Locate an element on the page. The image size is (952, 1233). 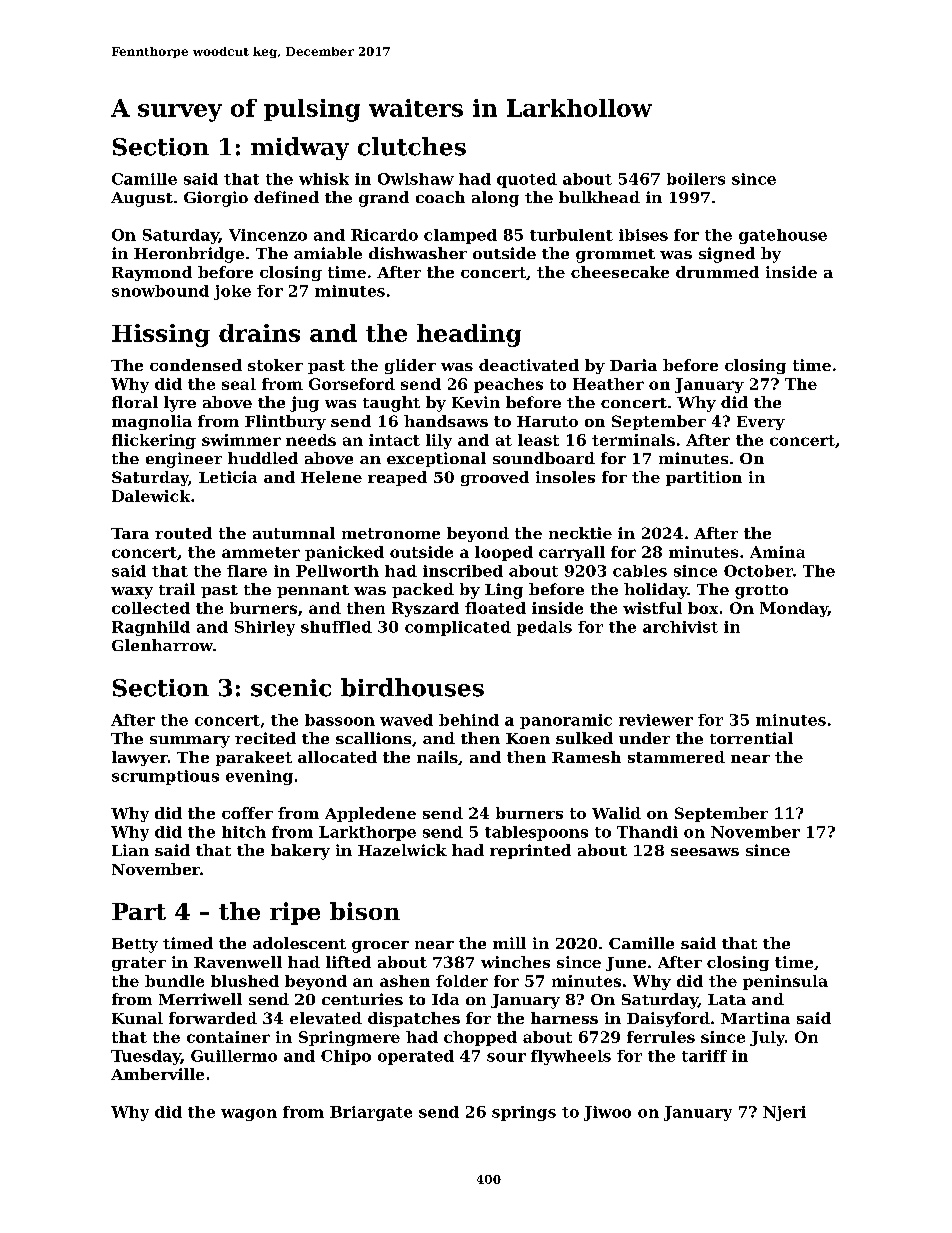
ashen is located at coordinates (405, 981).
